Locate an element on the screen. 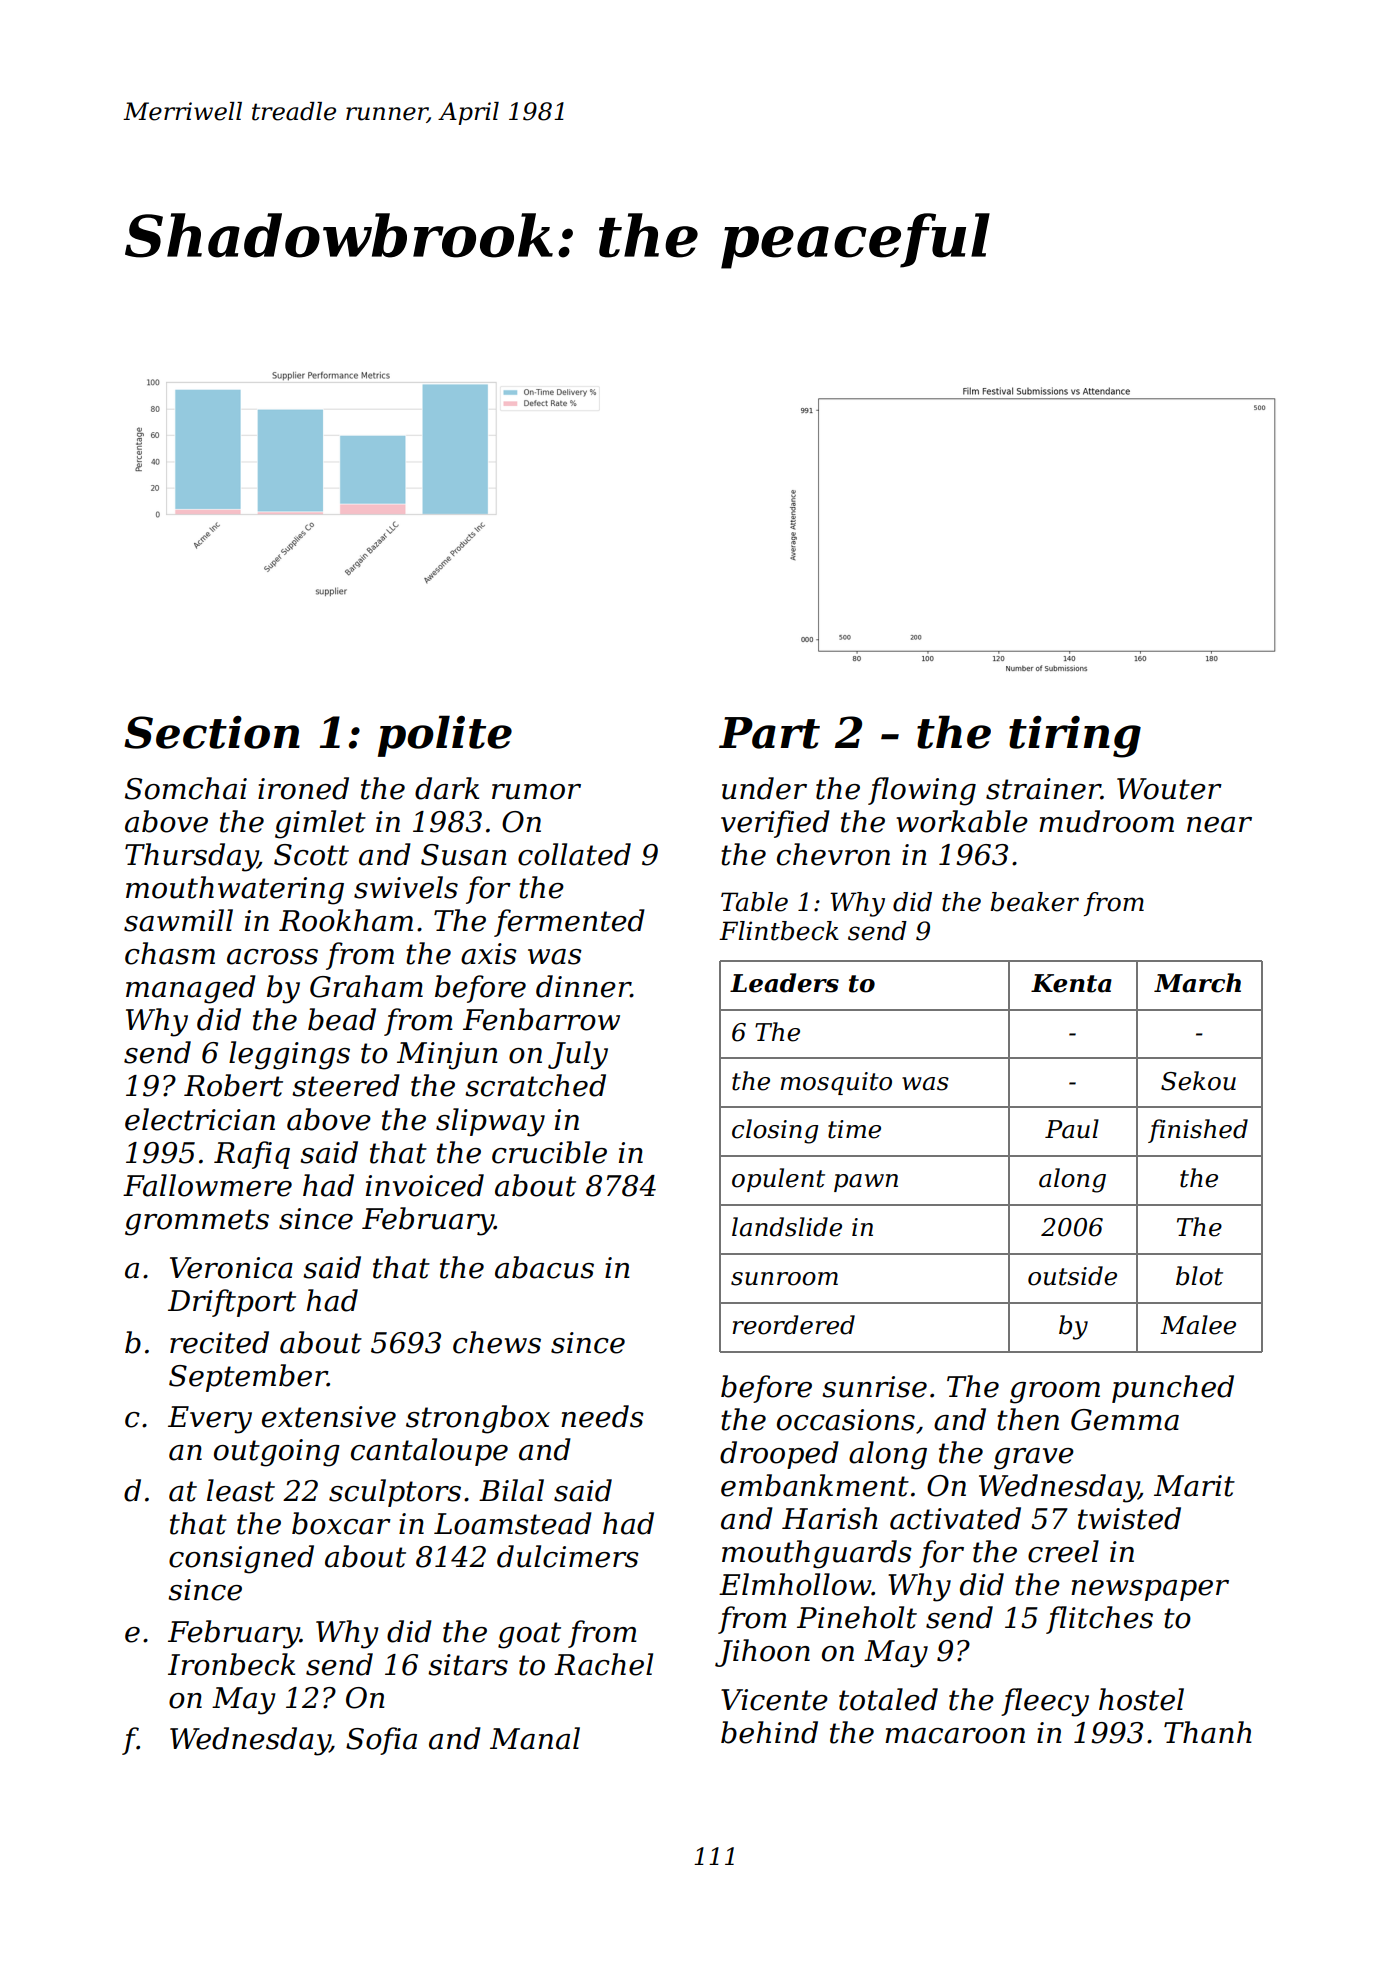  polite is located at coordinates (445, 736).
